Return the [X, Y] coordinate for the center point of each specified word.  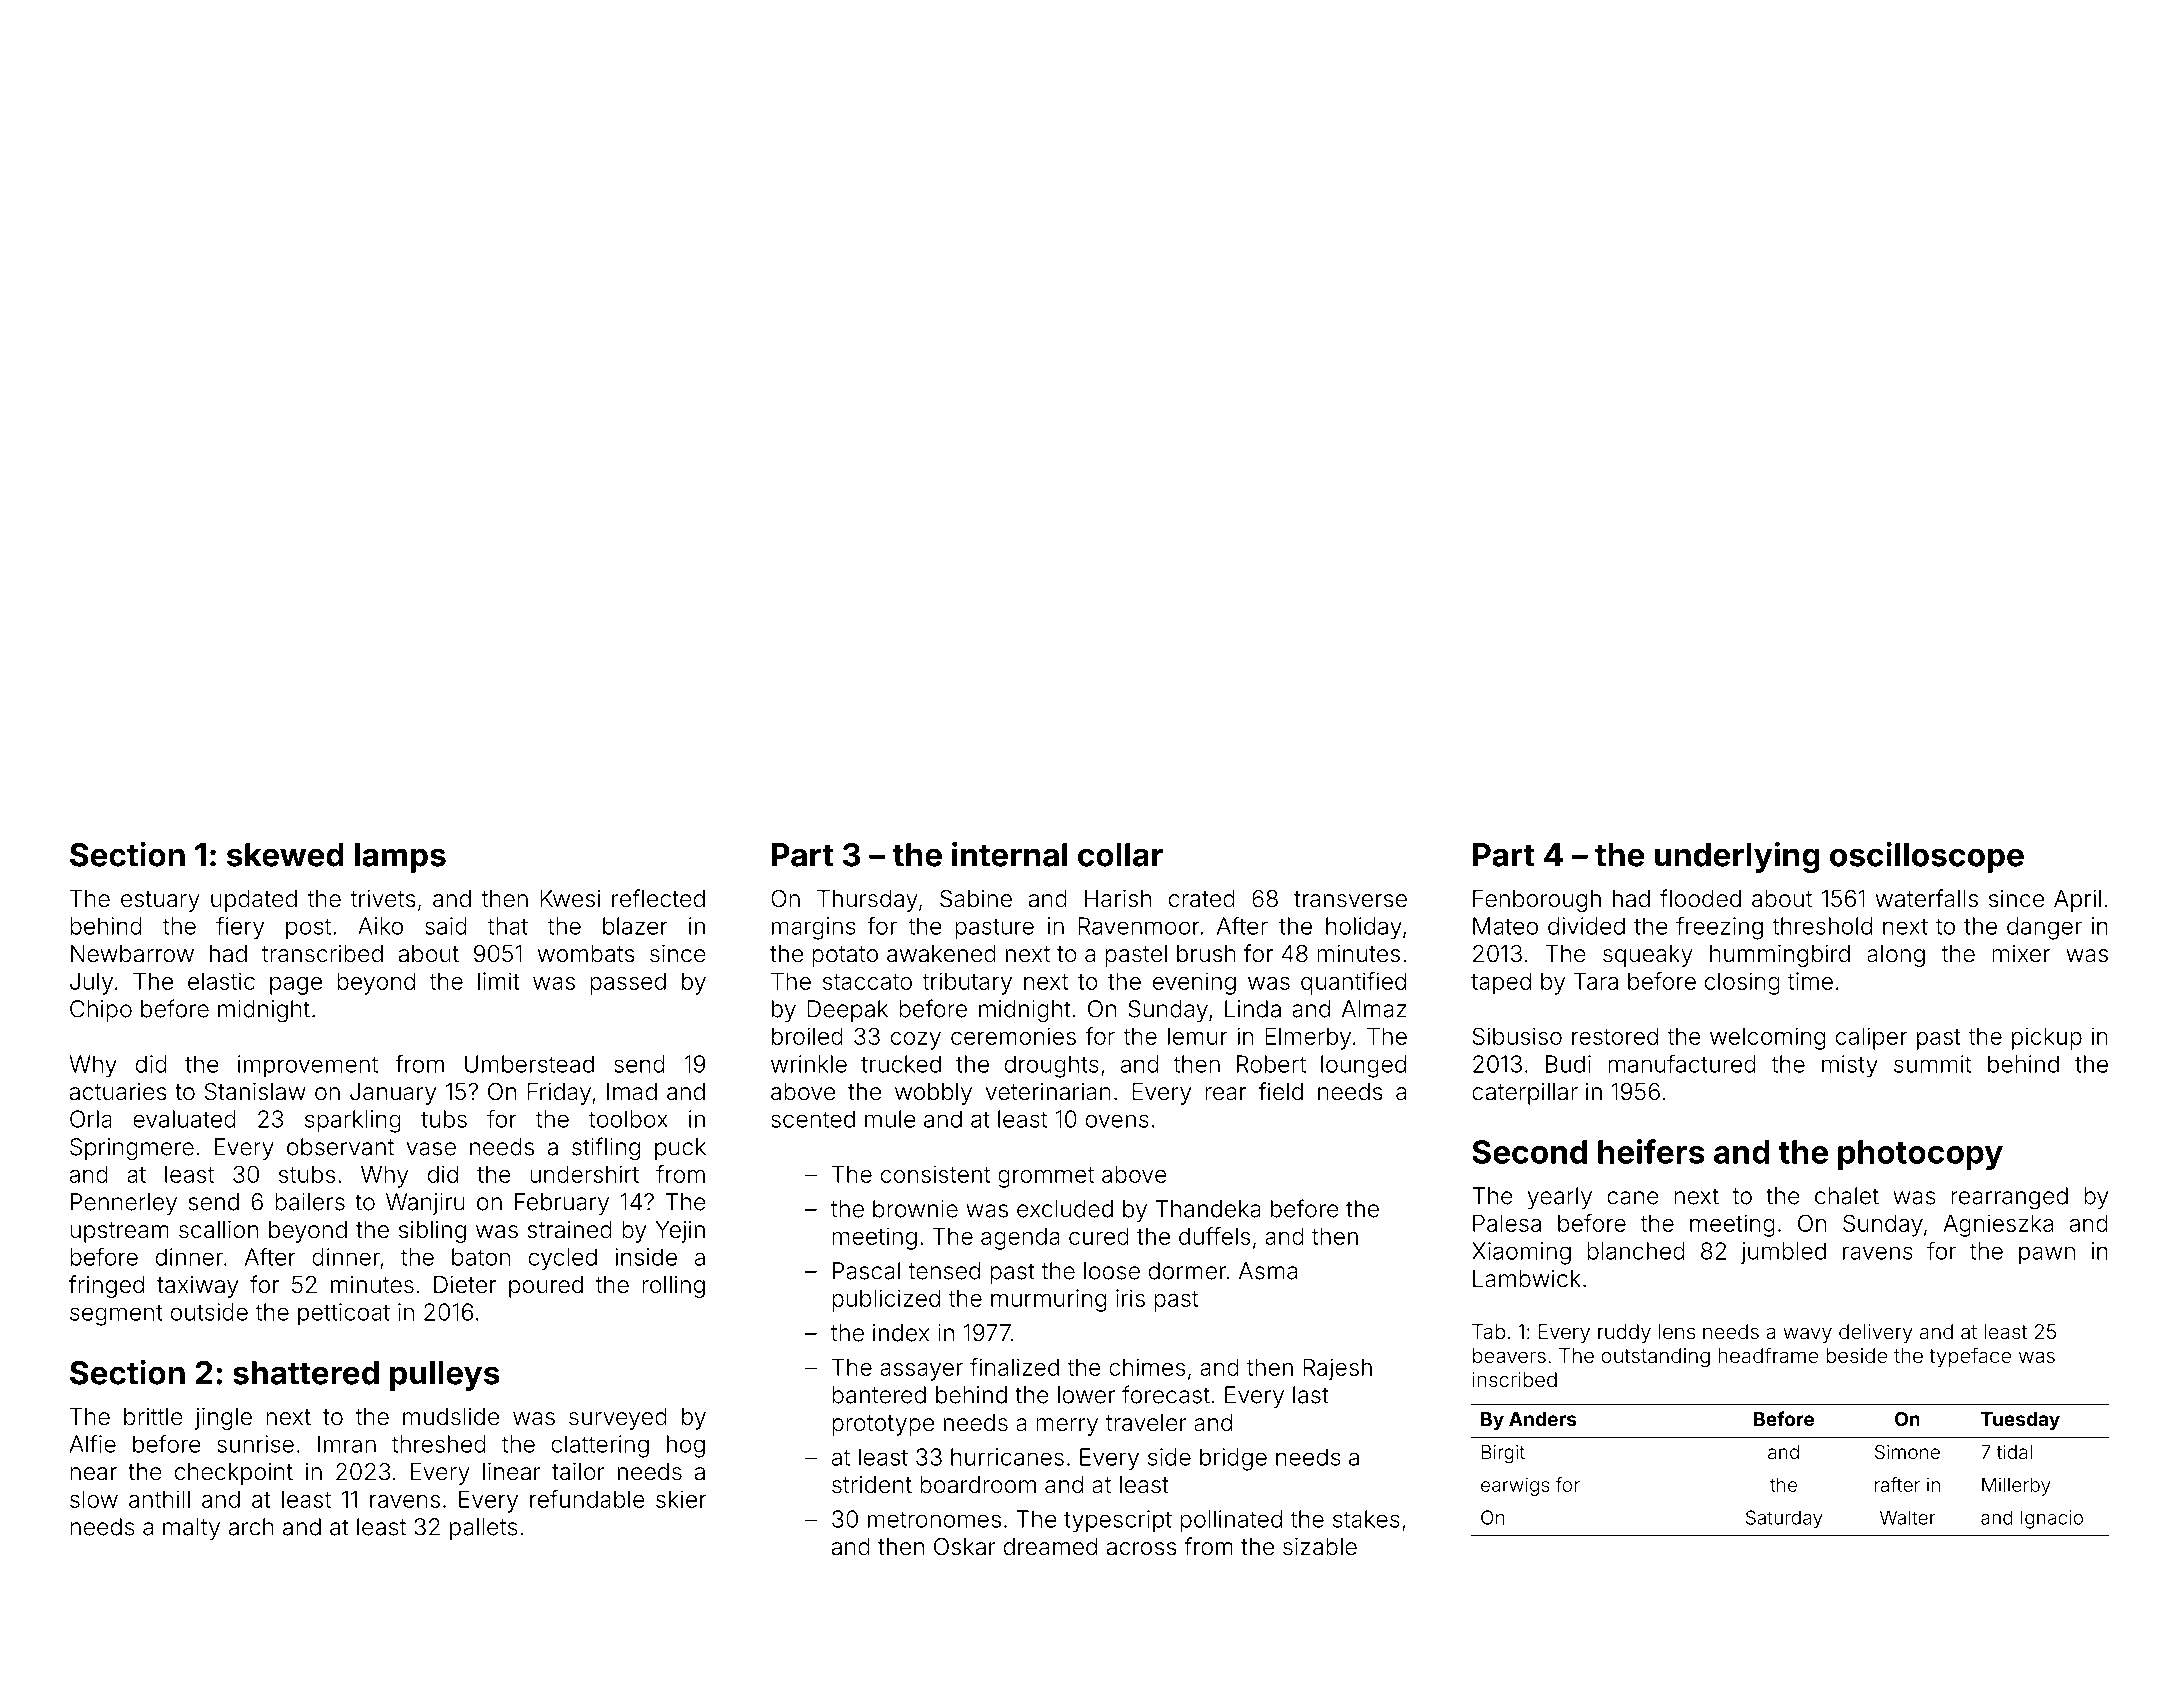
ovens [1117, 1121]
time [1810, 981]
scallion [218, 1229]
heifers [1651, 1151]
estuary [160, 901]
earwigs [1515, 1486]
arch [251, 1527]
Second [1529, 1152]
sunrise [255, 1444]
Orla [91, 1119]
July [91, 983]
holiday [1364, 928]
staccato [867, 982]
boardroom [978, 1485]
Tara [1596, 981]
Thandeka [1208, 1209]
